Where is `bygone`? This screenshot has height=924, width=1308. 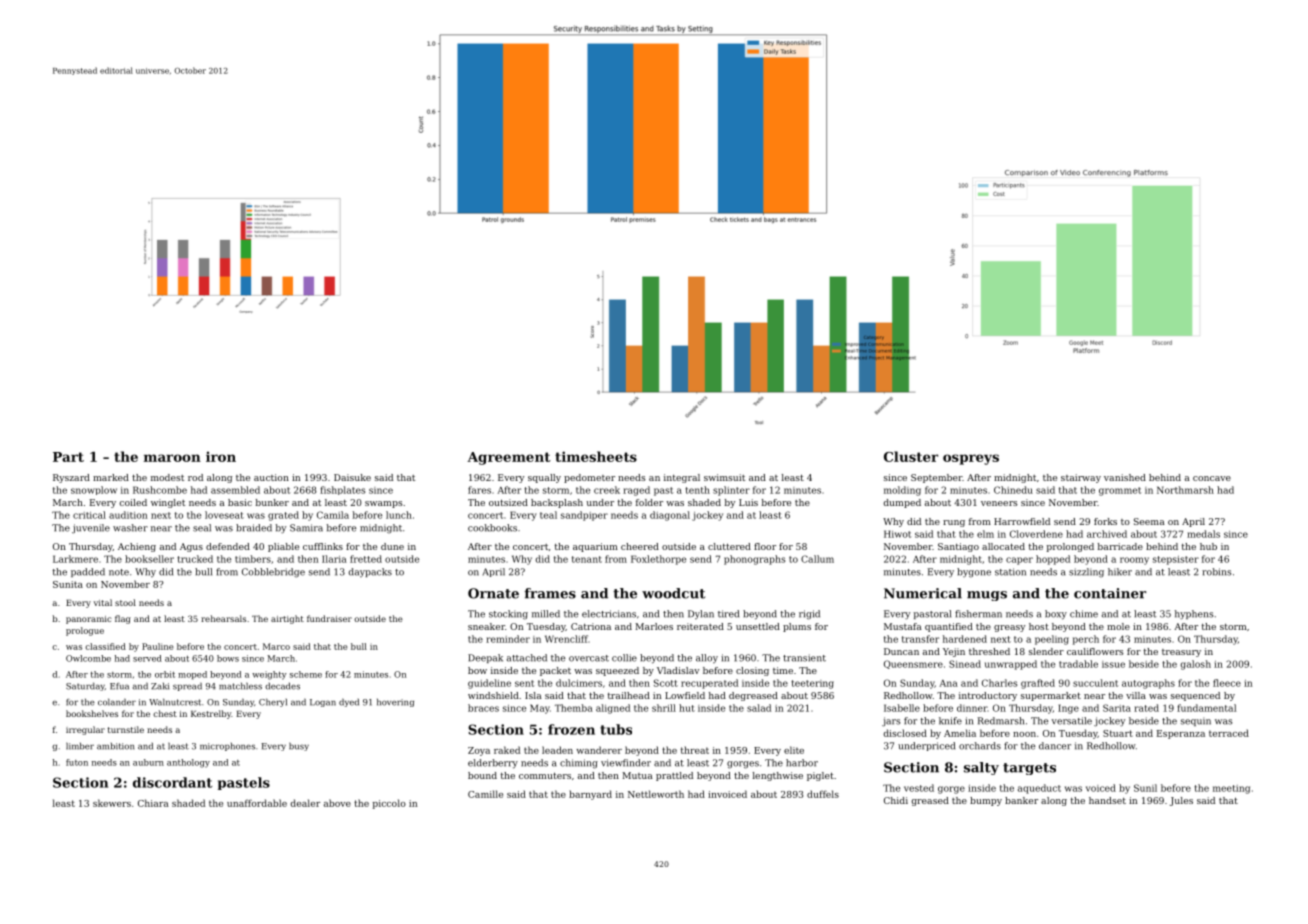
bygone is located at coordinates (974, 573).
